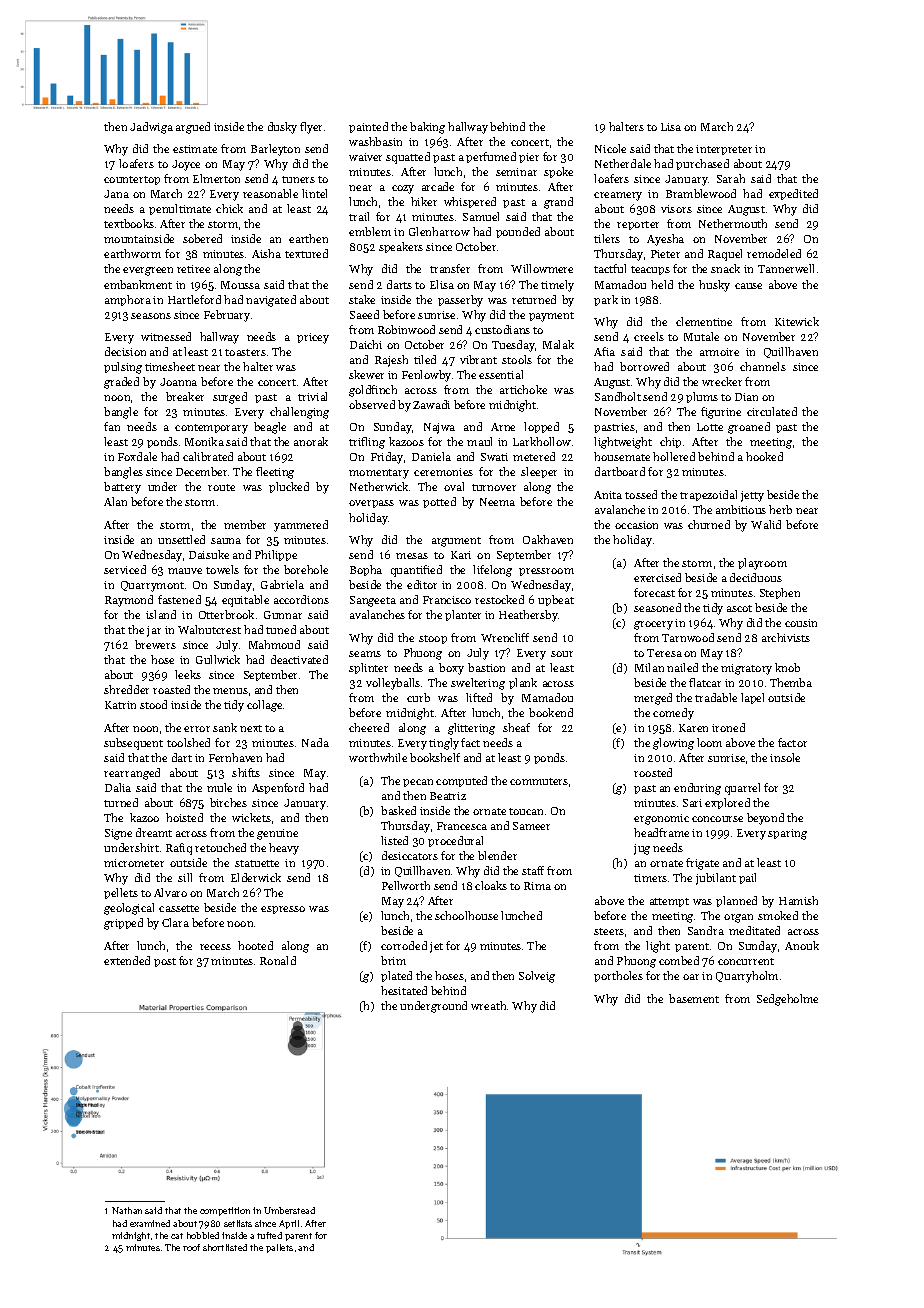  I want to click on baking, so click(427, 128).
